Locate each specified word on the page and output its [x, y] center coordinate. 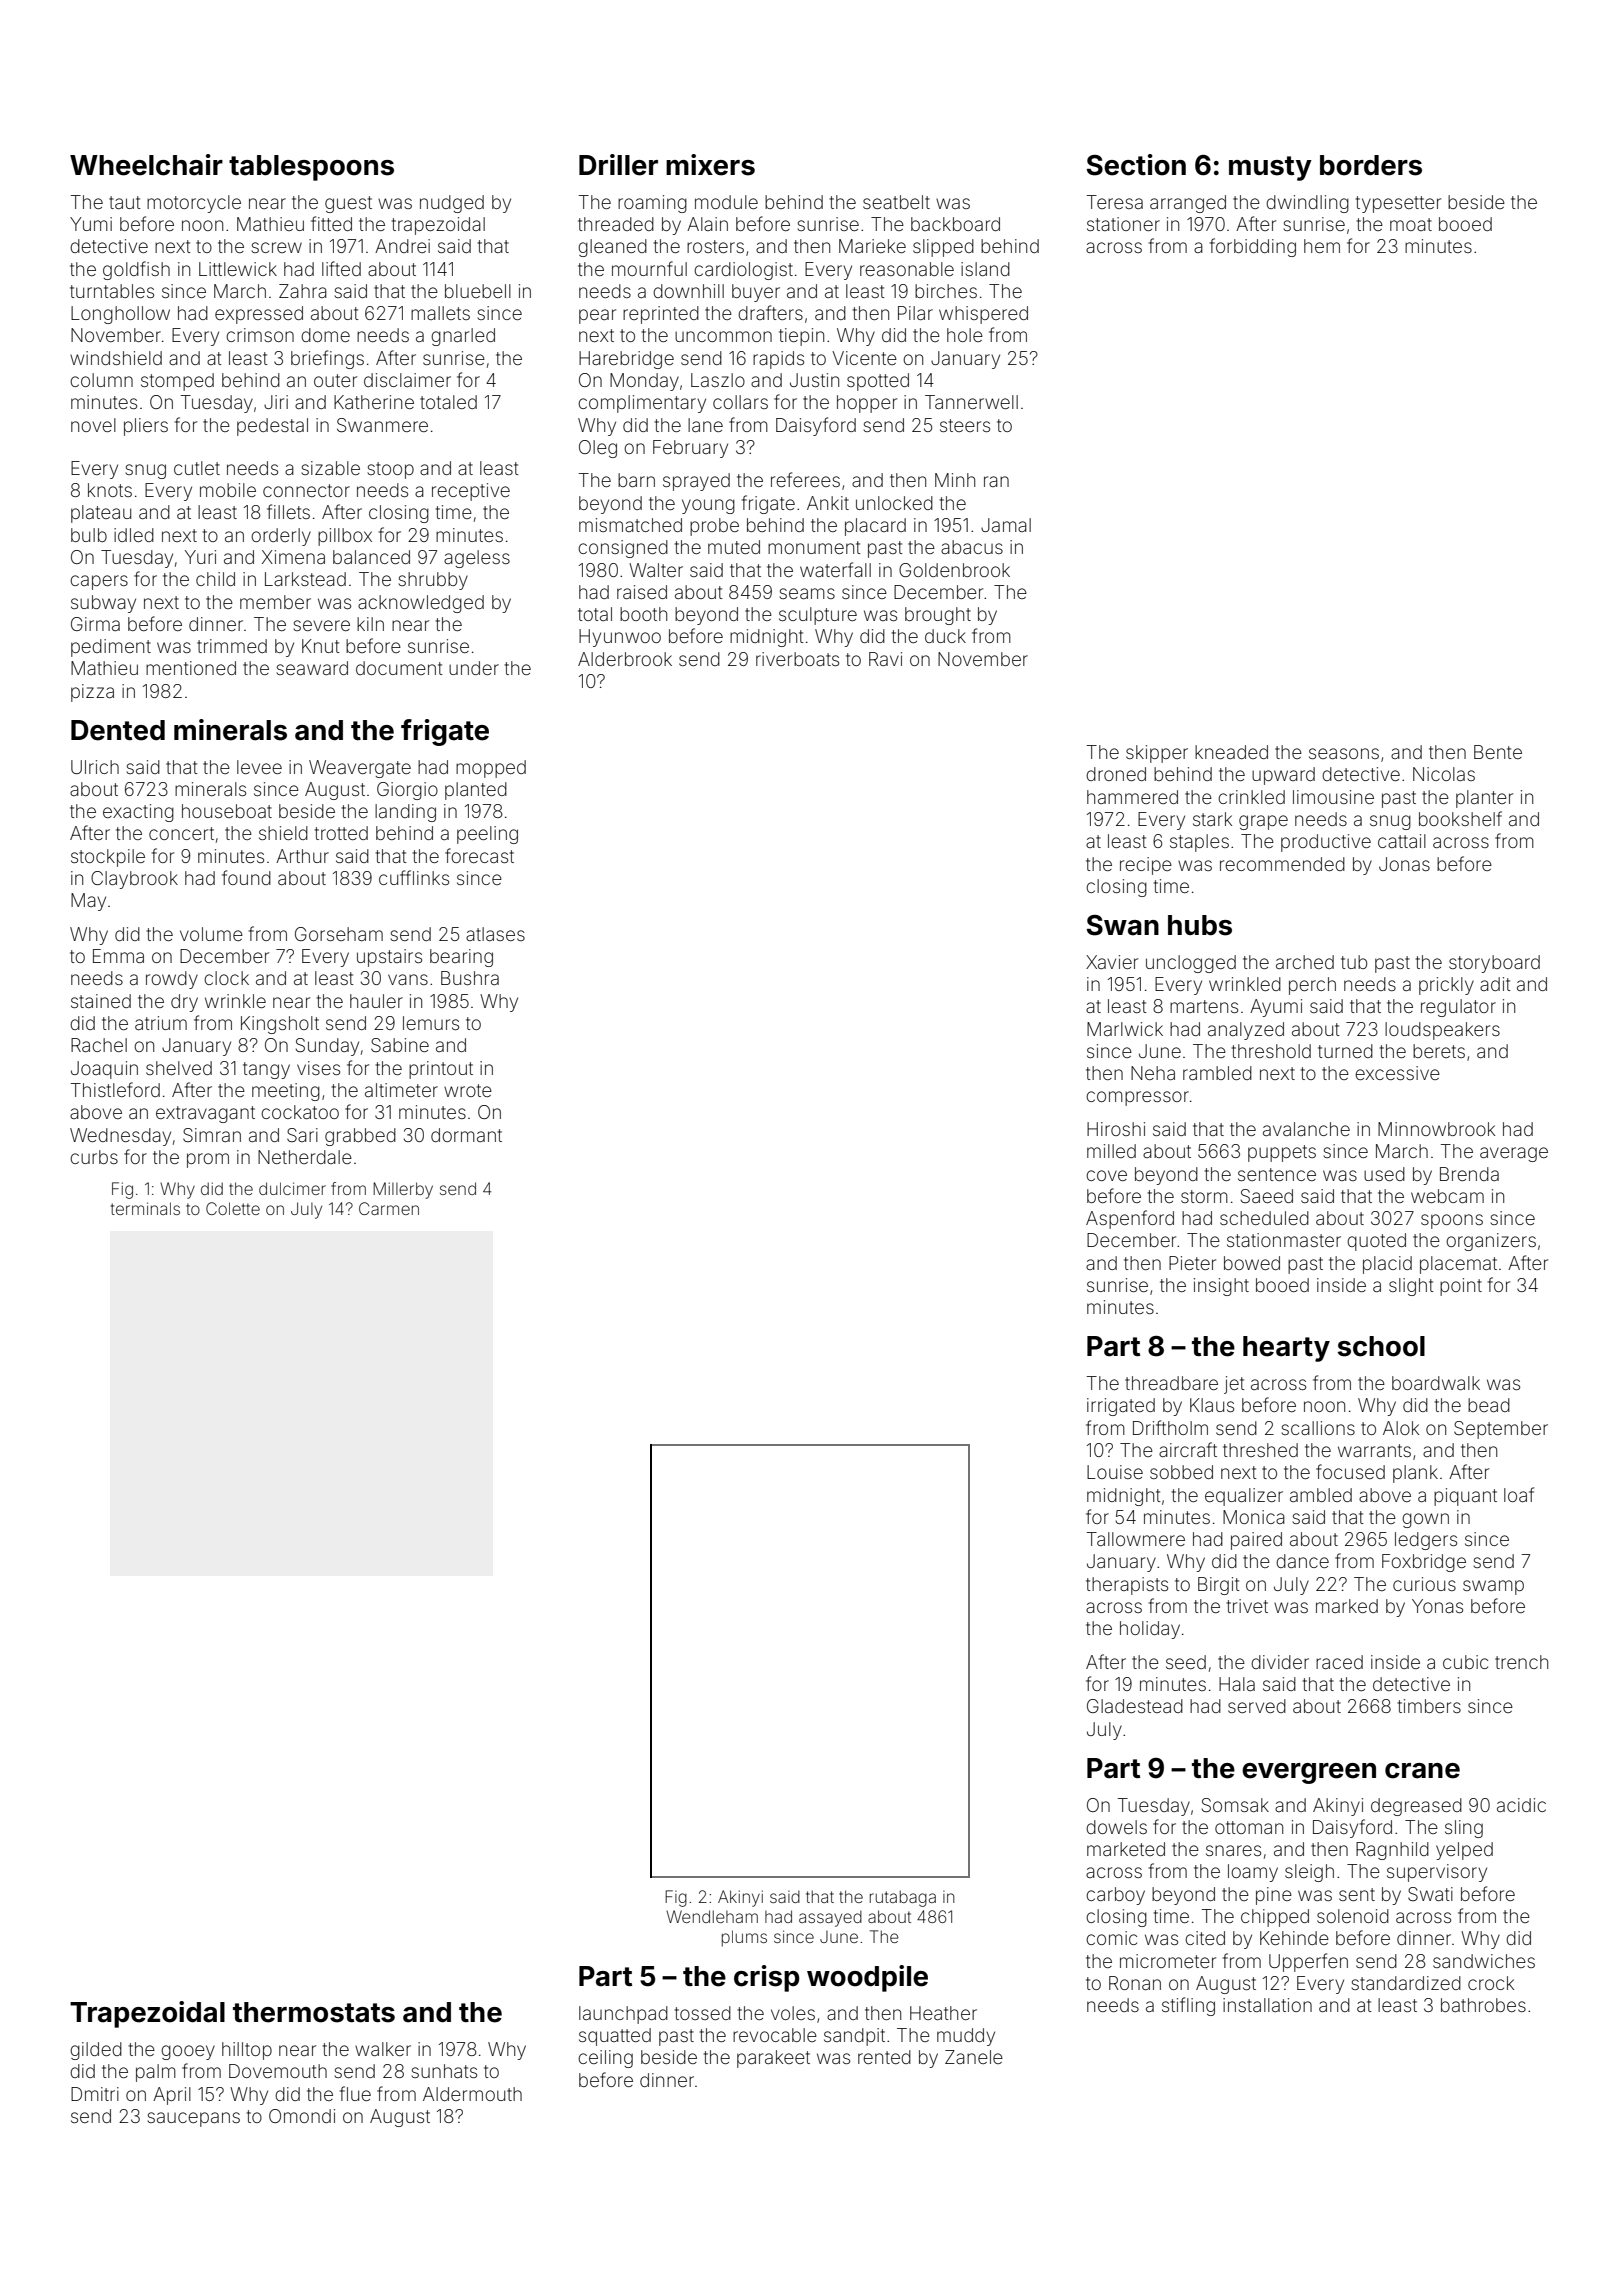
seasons [1344, 753]
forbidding [1253, 247]
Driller [618, 165]
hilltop [247, 2051]
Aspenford [1130, 1219]
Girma [95, 624]
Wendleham [712, 1916]
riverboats [797, 659]
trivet [1247, 1606]
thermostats [314, 2012]
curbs [94, 1157]
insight [1221, 1287]
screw [277, 247]
